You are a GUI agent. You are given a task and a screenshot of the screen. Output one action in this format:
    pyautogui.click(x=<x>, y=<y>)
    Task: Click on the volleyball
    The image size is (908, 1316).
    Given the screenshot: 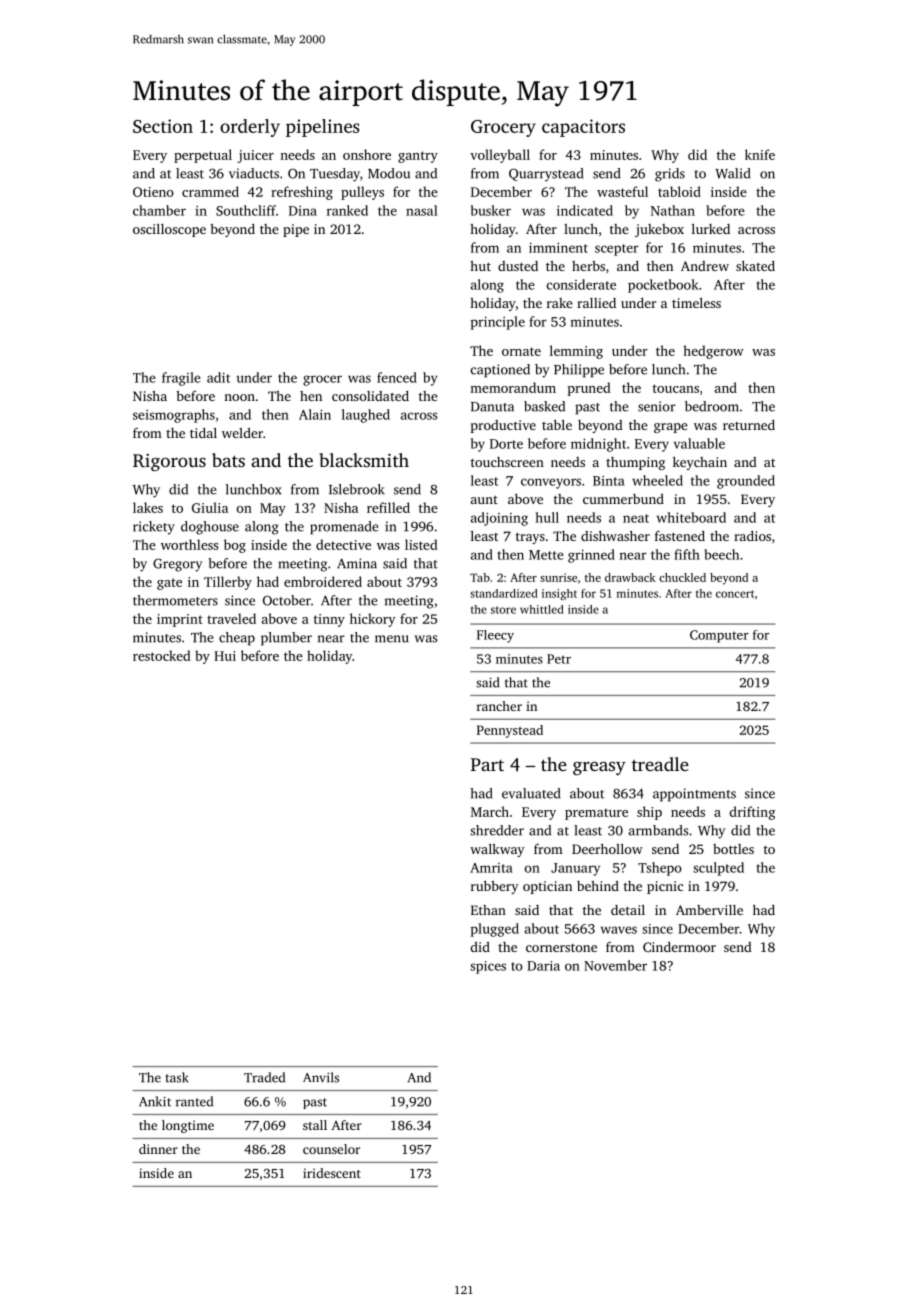 What is the action you would take?
    pyautogui.click(x=500, y=156)
